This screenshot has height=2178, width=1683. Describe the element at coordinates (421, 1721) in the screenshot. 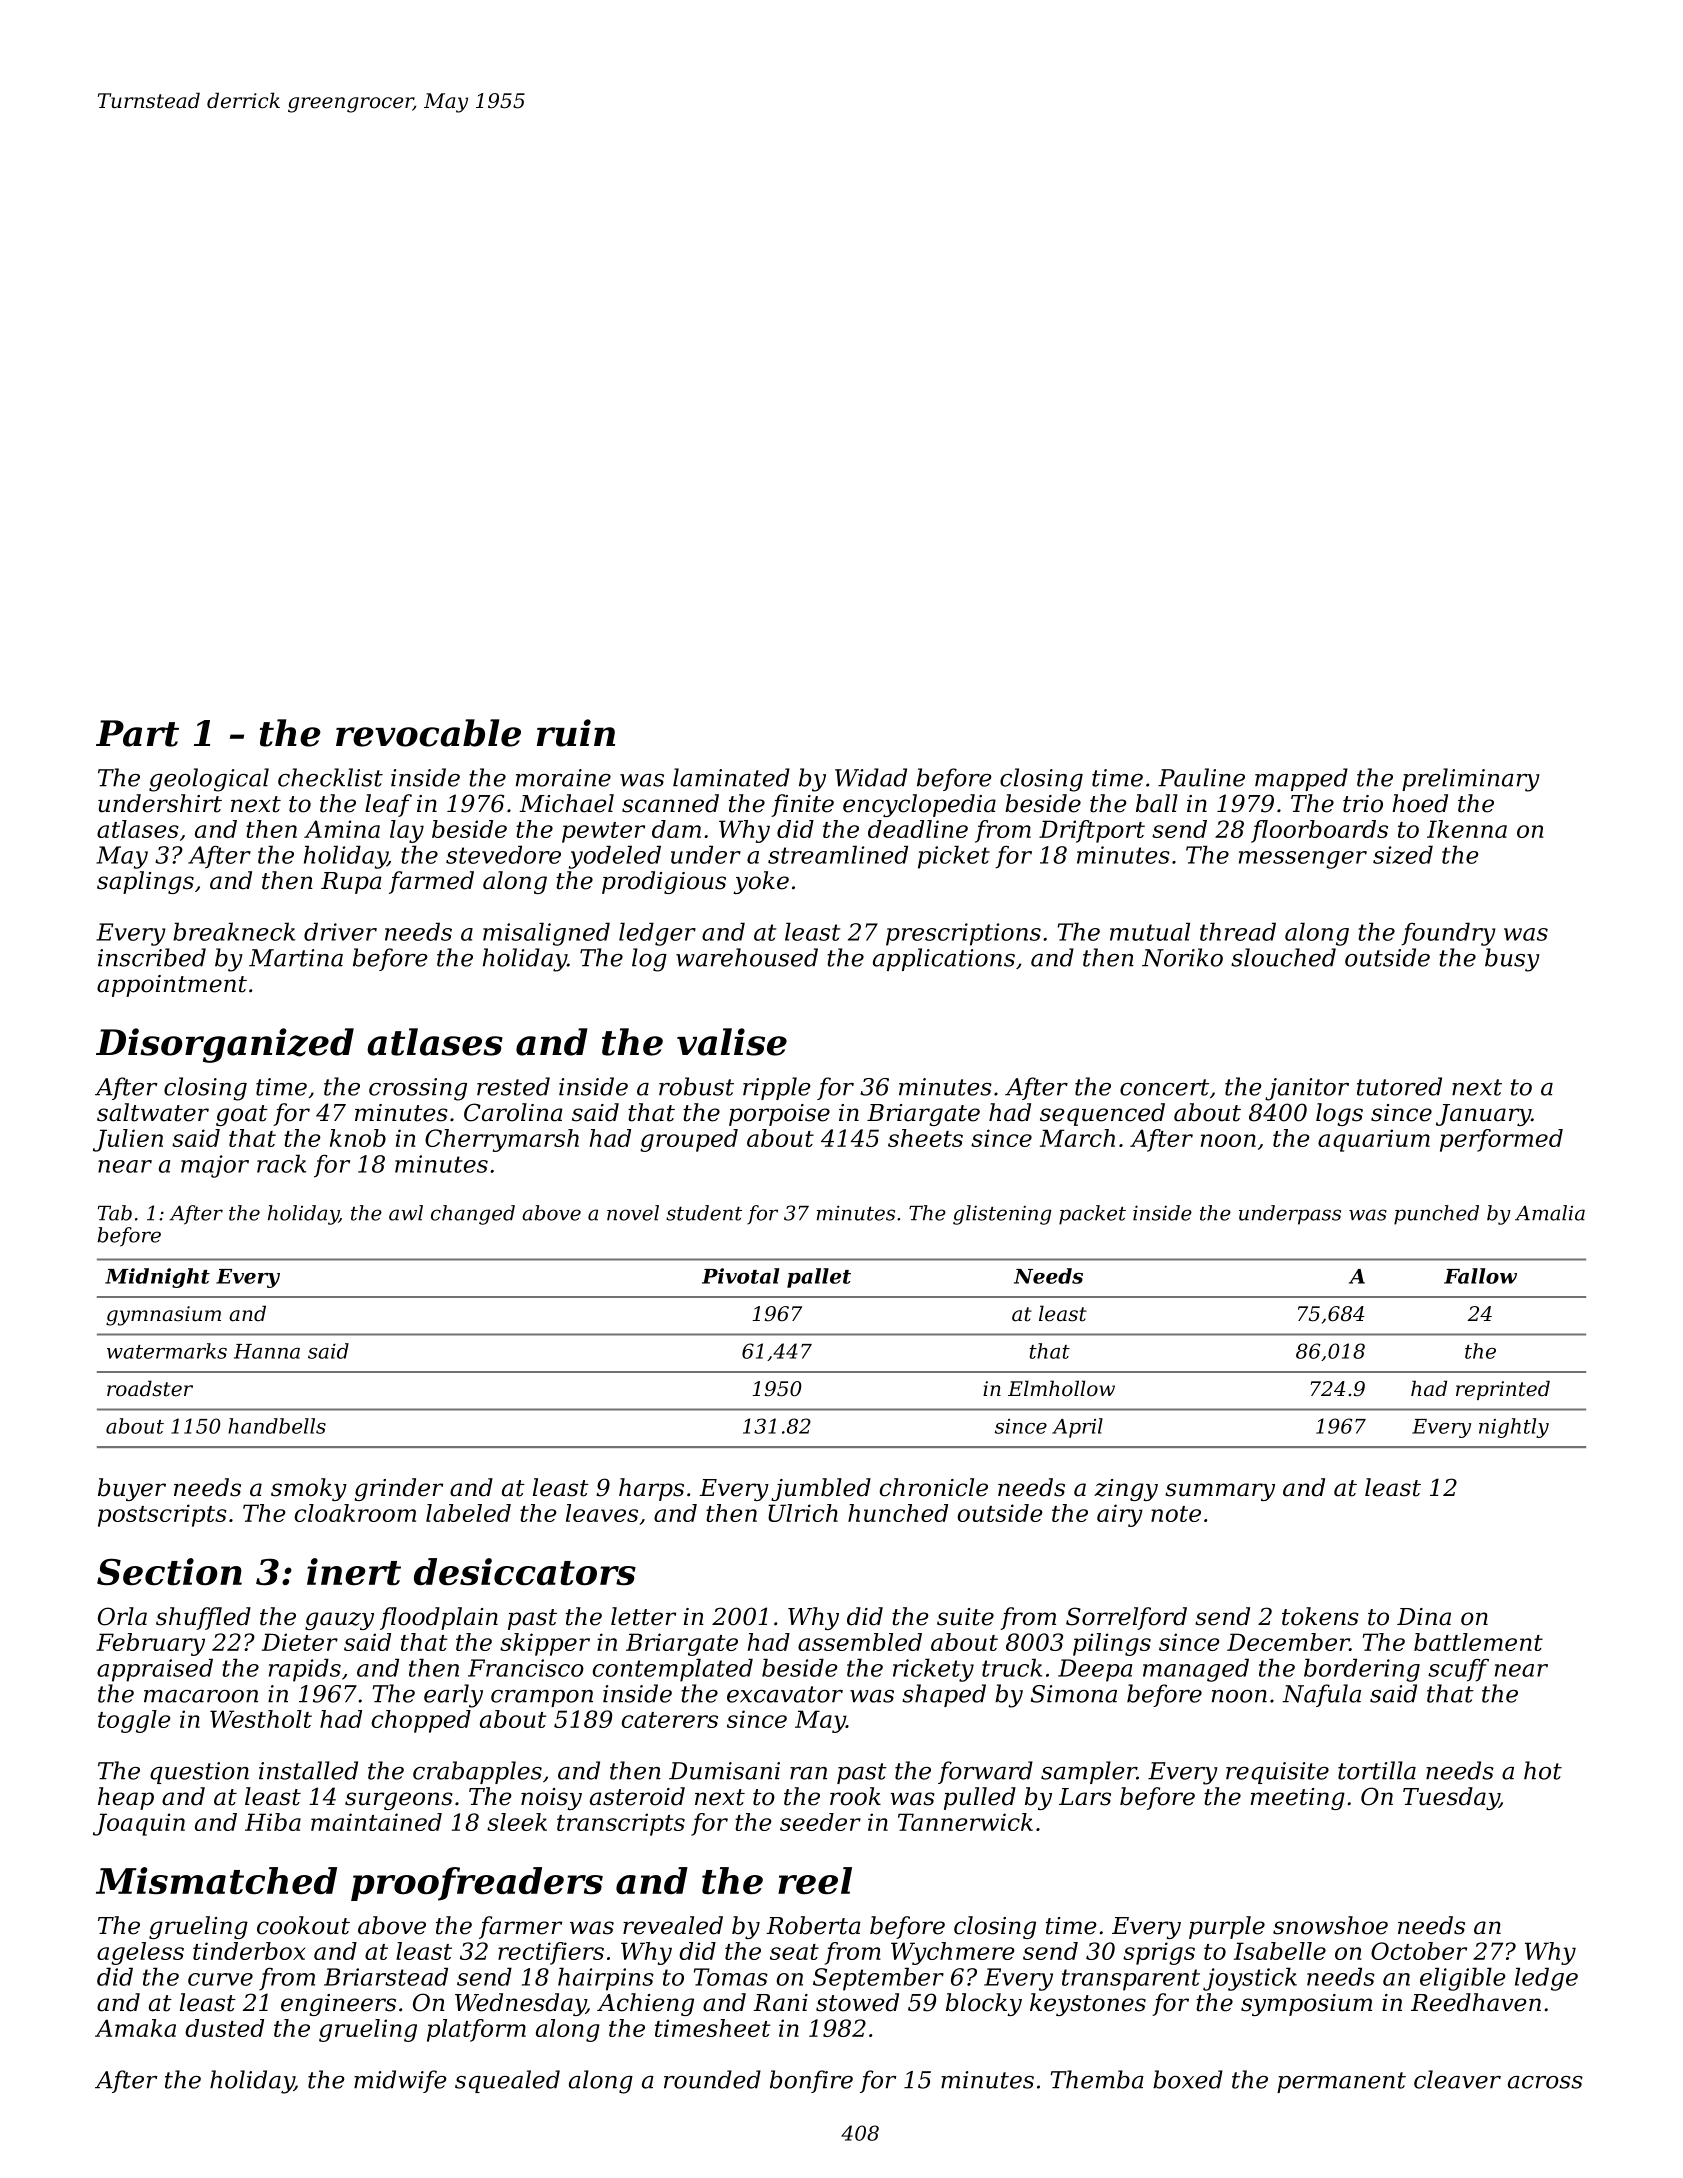

I see `chopped` at that location.
